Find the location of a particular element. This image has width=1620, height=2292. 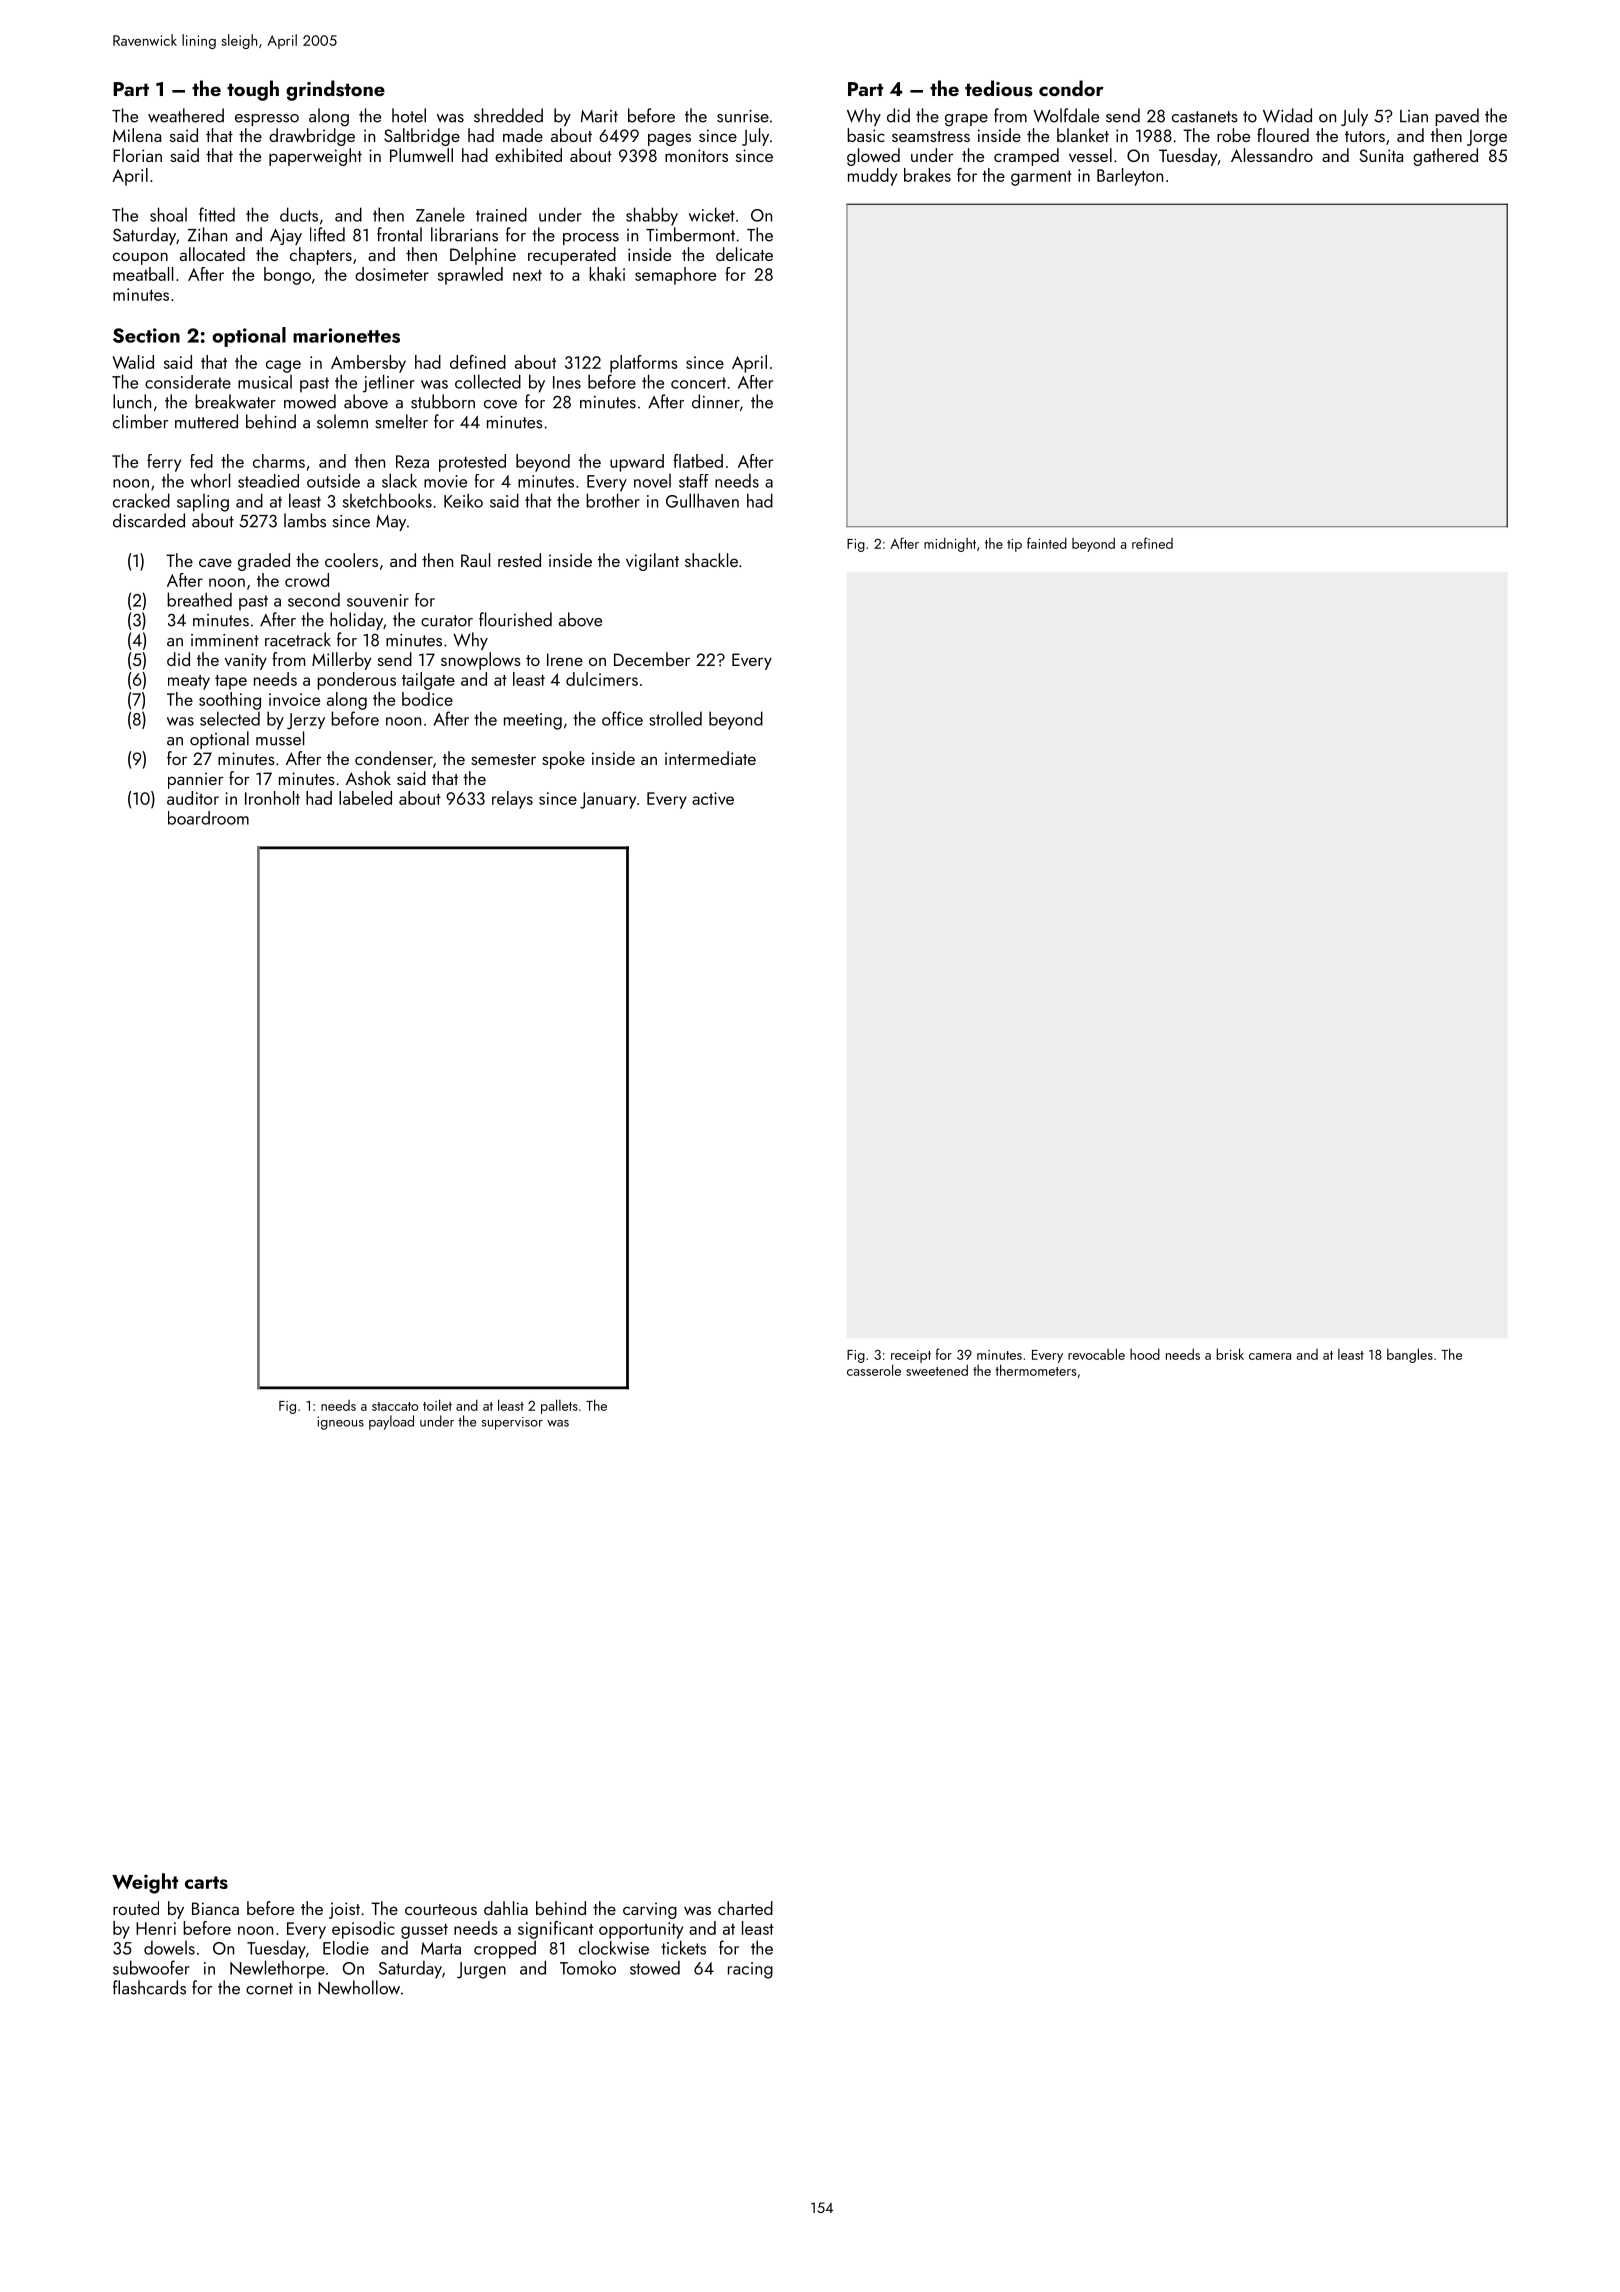

racing is located at coordinates (750, 1970).
